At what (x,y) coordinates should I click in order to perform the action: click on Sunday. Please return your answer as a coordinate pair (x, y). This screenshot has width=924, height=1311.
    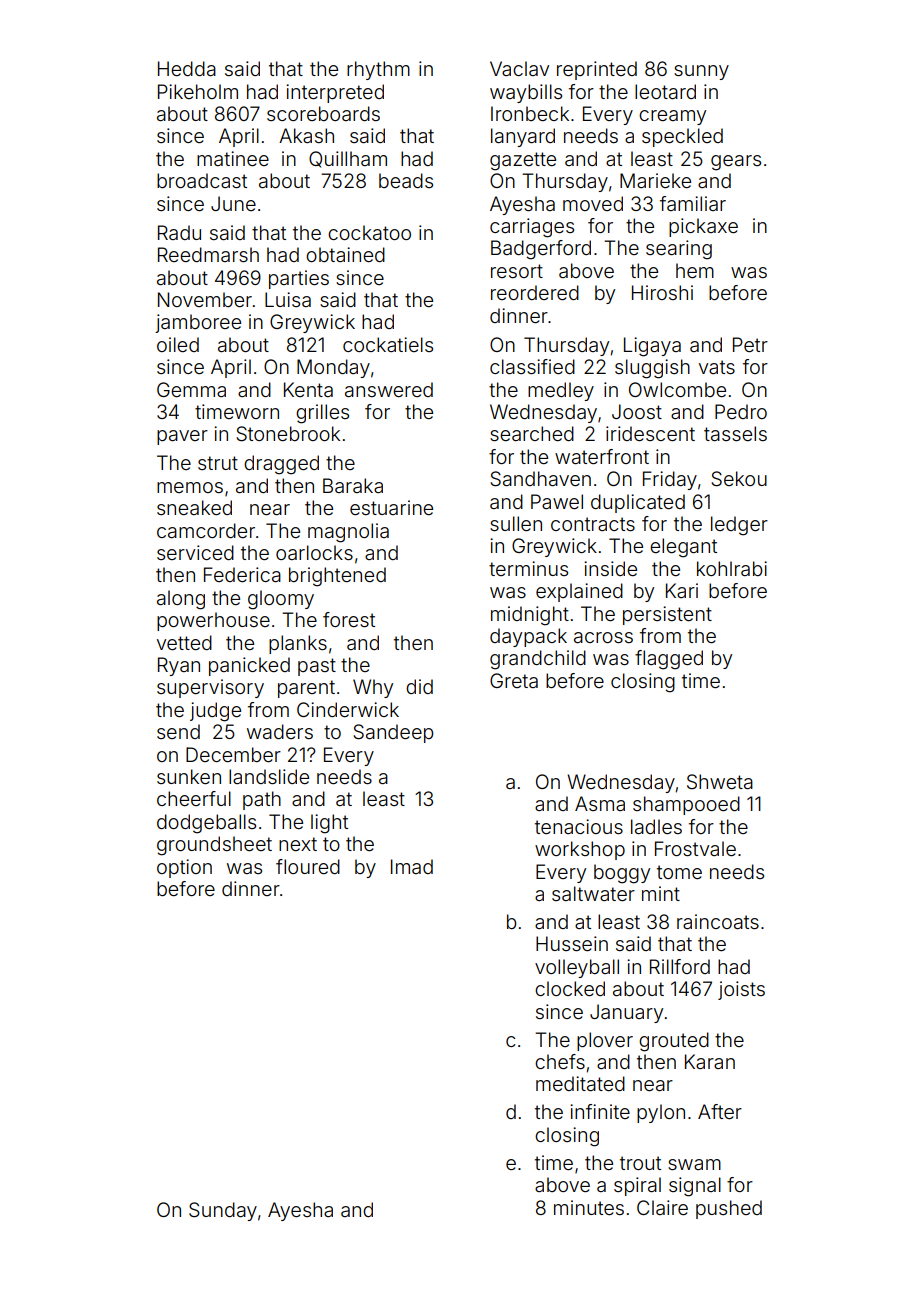
    Looking at the image, I should click on (223, 1211).
